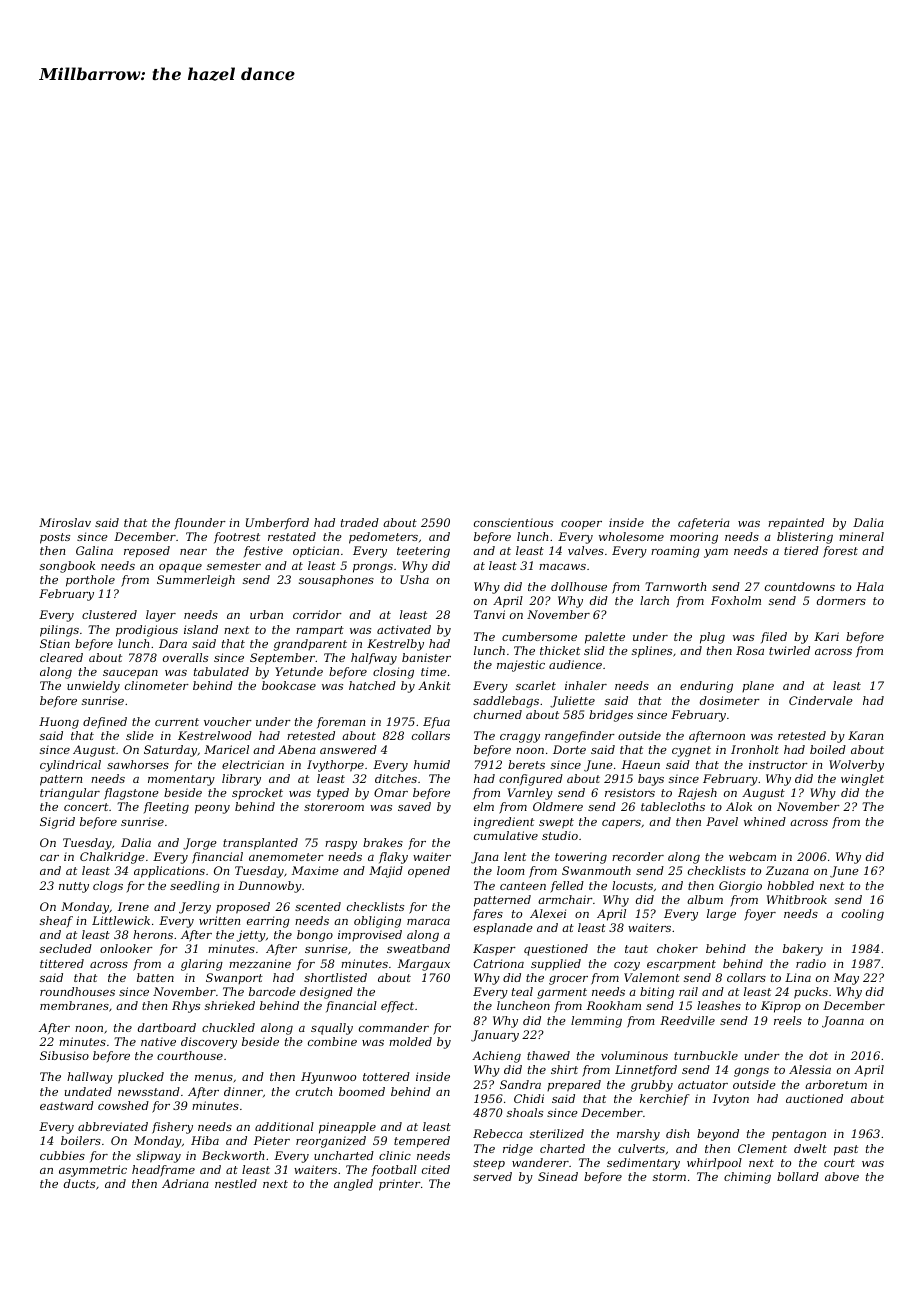 The height and width of the screenshot is (1308, 924). I want to click on grocer, so click(568, 980).
